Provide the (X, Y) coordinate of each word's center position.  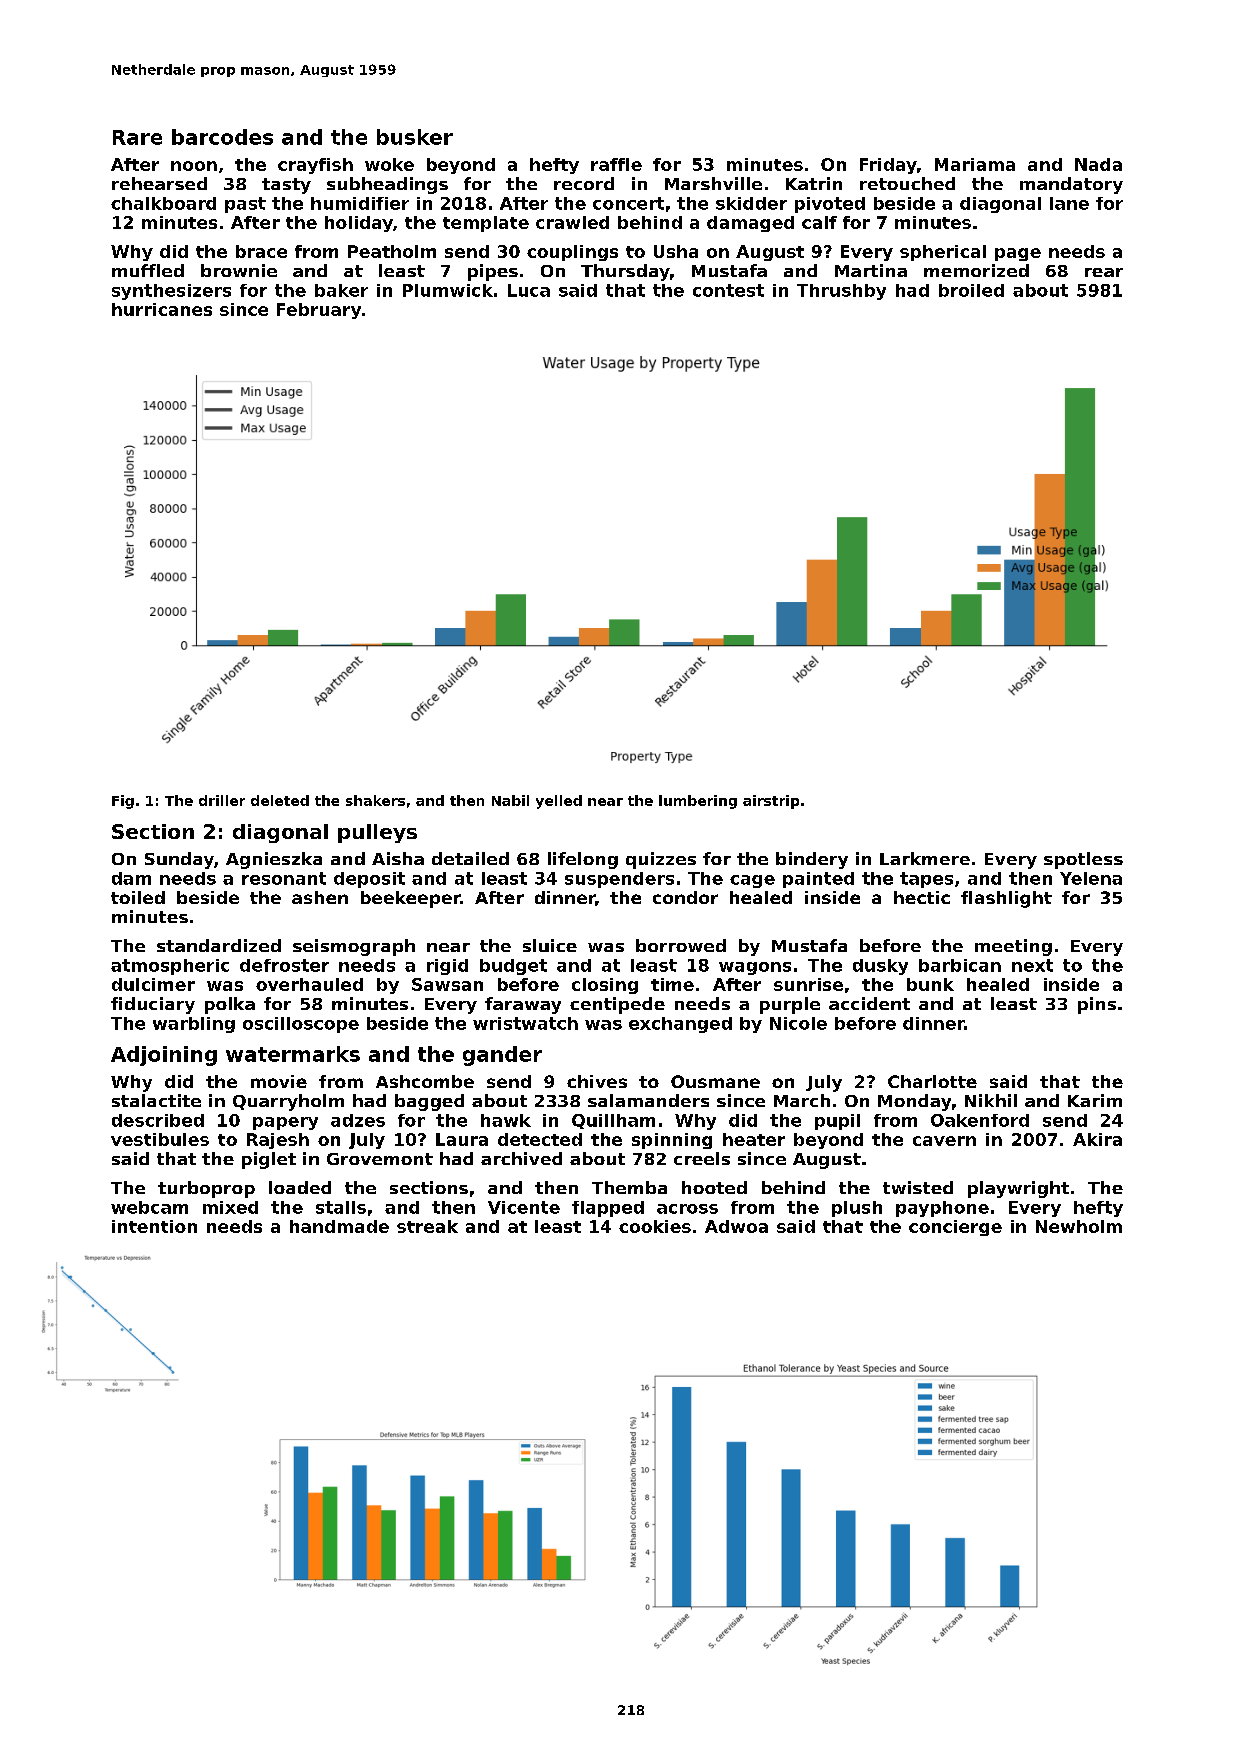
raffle (616, 164)
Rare (137, 137)
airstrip (771, 802)
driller (222, 800)
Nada (1098, 164)
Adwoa (736, 1226)
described (158, 1120)
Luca (529, 290)
